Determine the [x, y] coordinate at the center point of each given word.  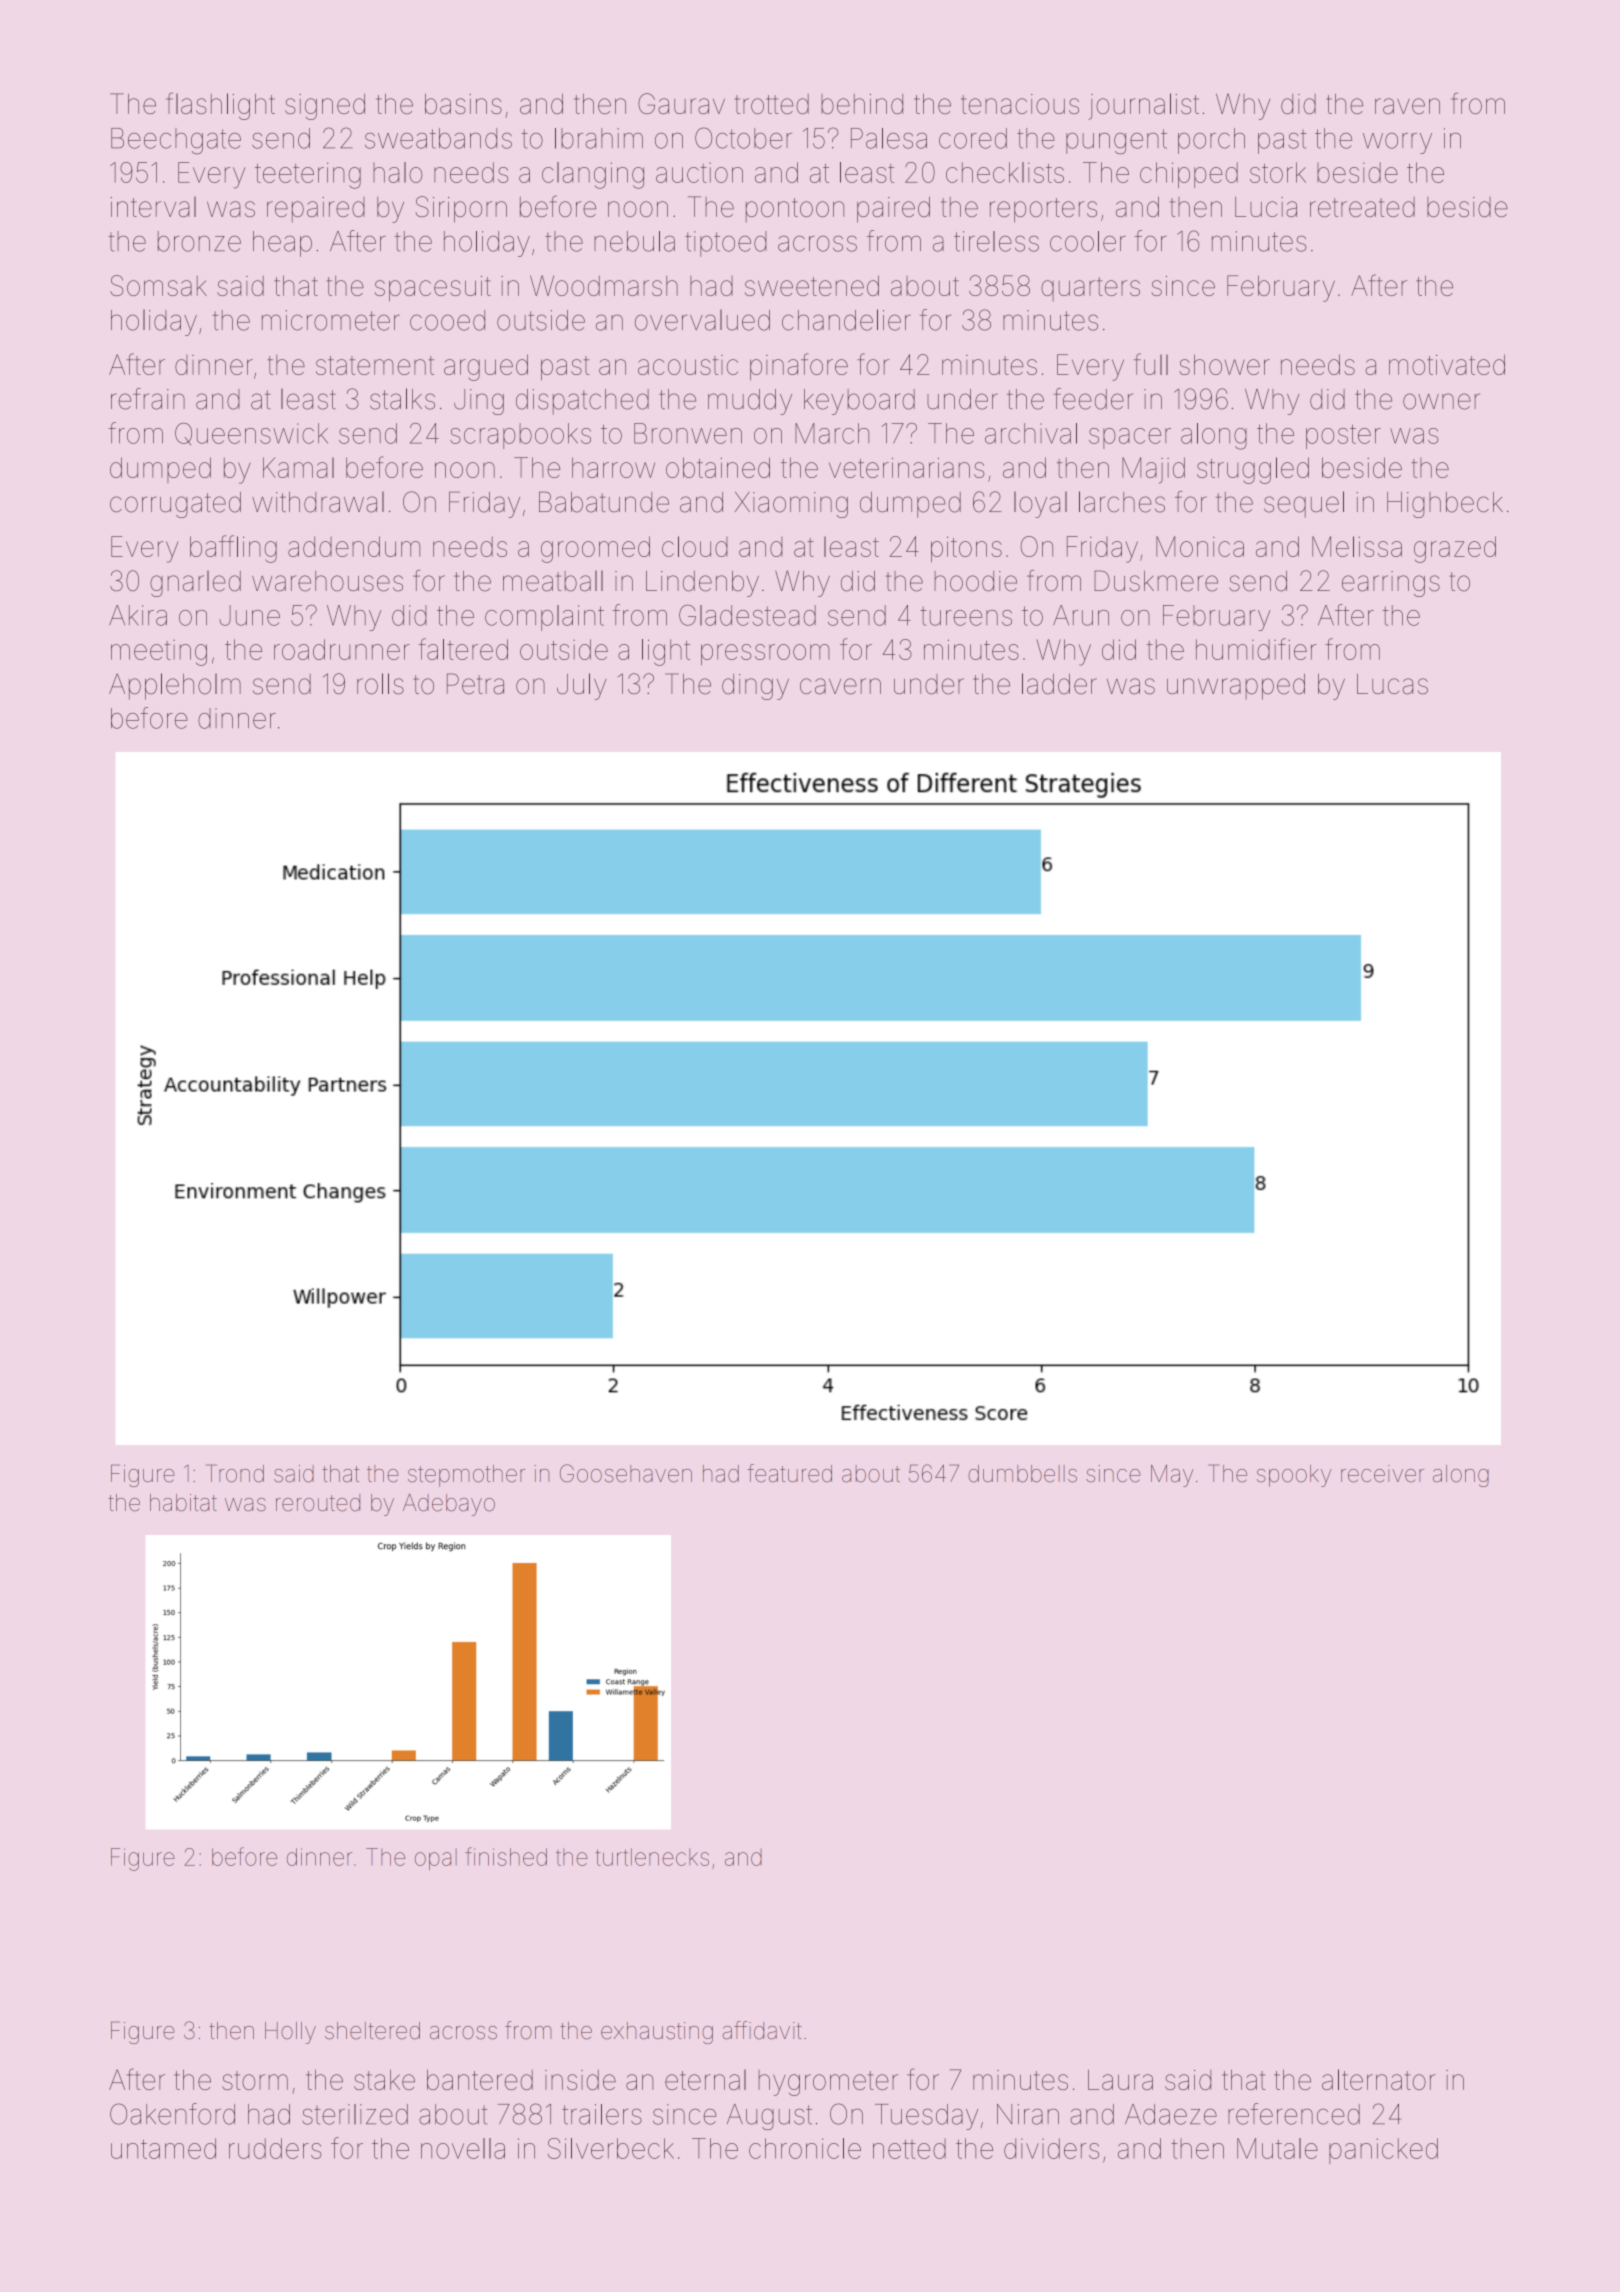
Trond [235, 1473]
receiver [1382, 1474]
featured [789, 1473]
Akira [138, 615]
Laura [1120, 2079]
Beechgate [176, 141]
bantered [480, 2079]
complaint [544, 618]
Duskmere [1156, 581]
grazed [1455, 549]
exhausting [657, 2033]
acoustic [688, 365]
